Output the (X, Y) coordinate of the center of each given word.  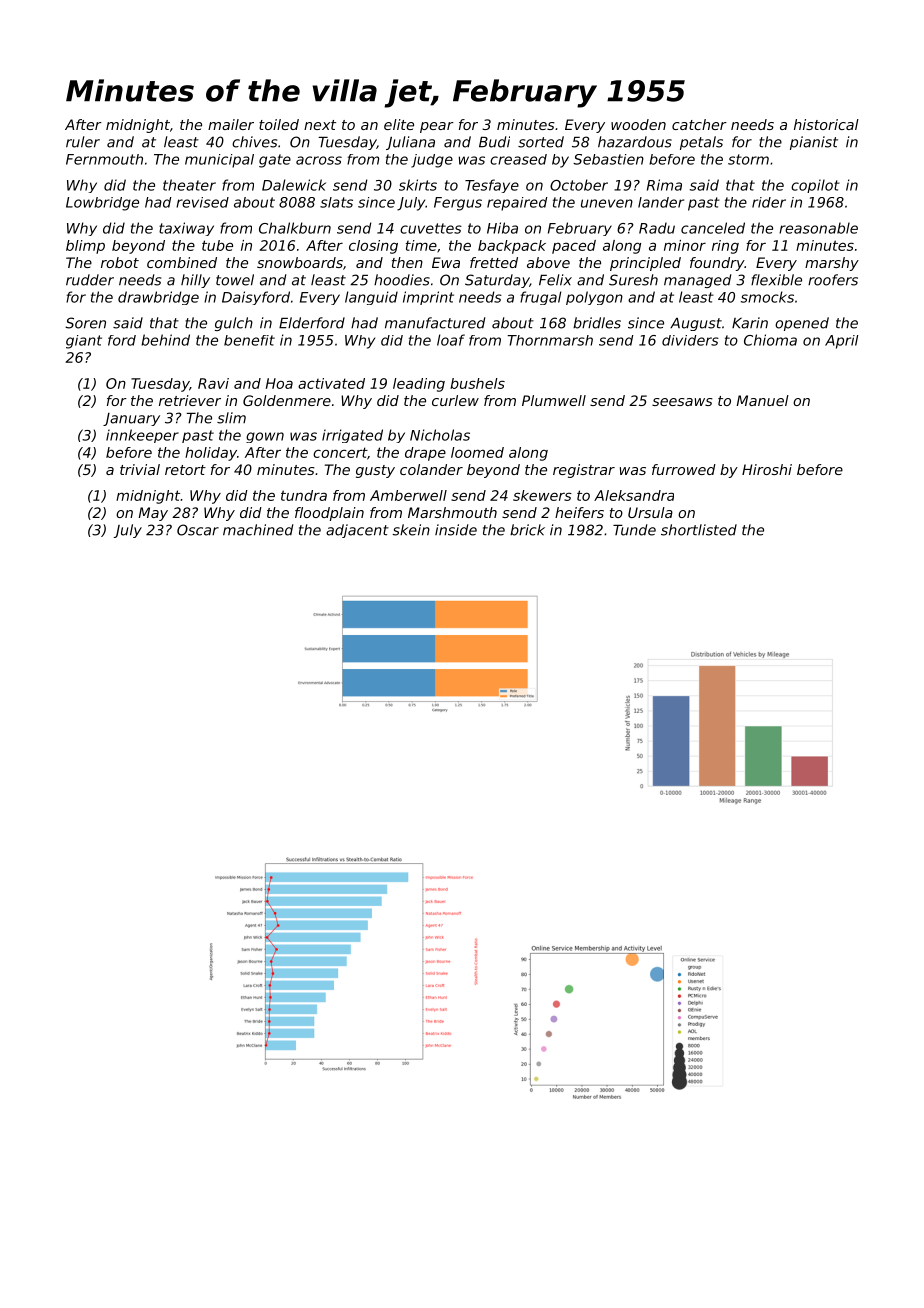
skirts (418, 185)
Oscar (198, 530)
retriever (190, 400)
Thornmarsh (550, 340)
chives (254, 142)
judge (432, 161)
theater (189, 185)
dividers (690, 340)
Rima (664, 185)
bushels (477, 383)
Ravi (213, 383)
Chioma (770, 340)
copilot (815, 186)
